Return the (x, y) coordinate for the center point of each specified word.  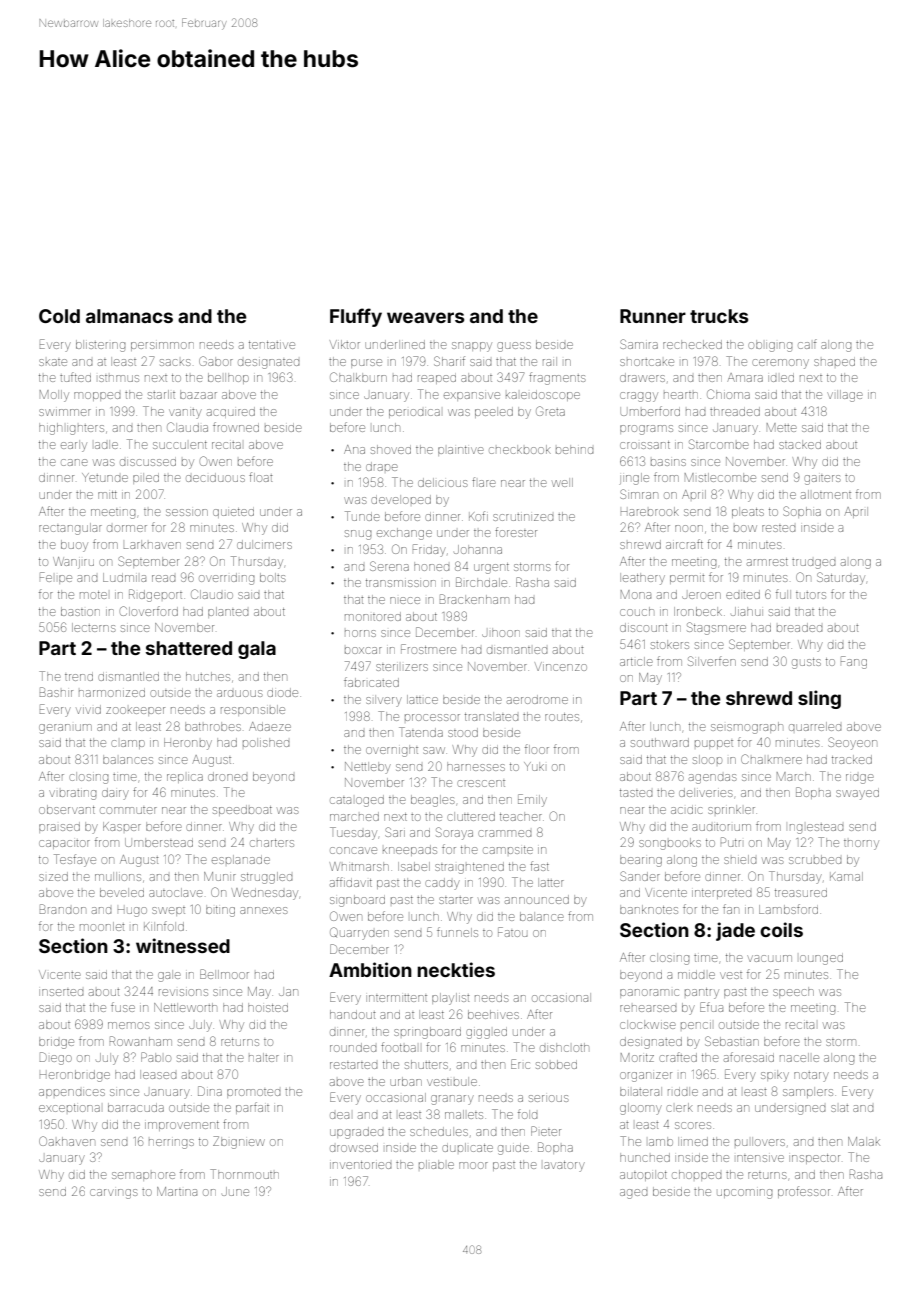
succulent (180, 445)
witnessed (183, 945)
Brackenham (474, 599)
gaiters (822, 480)
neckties (456, 969)
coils (781, 929)
